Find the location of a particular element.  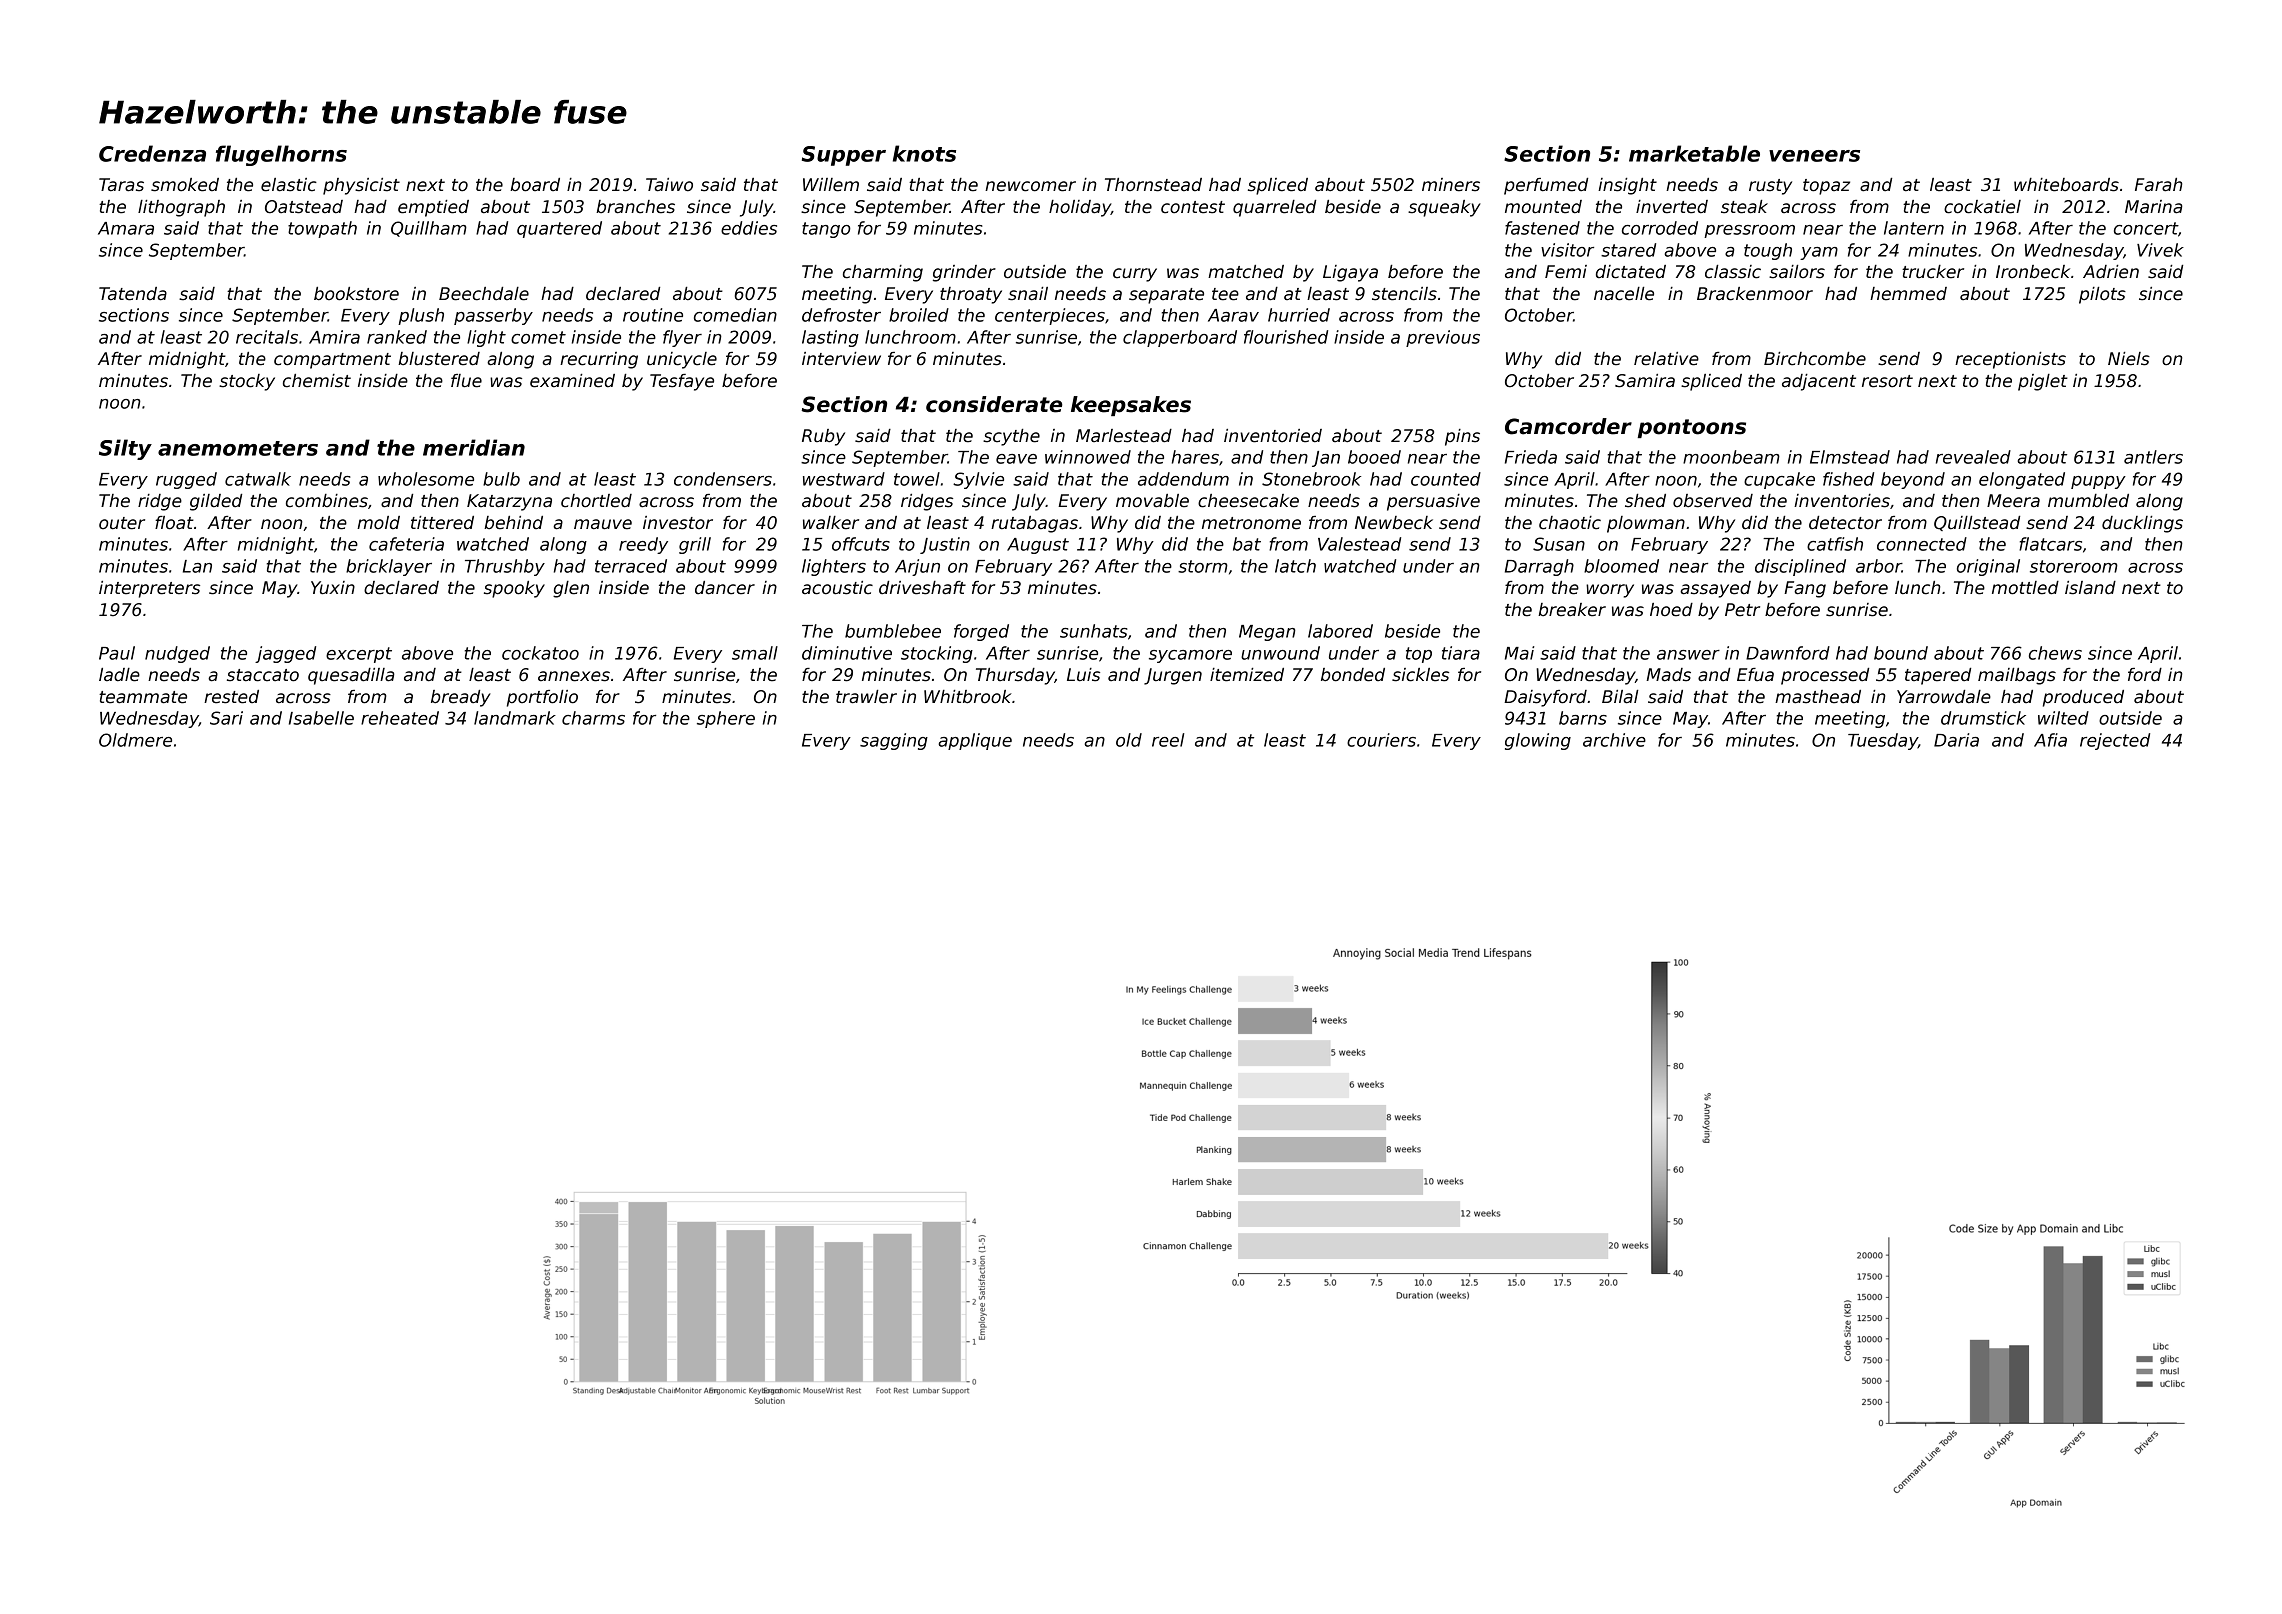

connected is located at coordinates (1922, 544).
